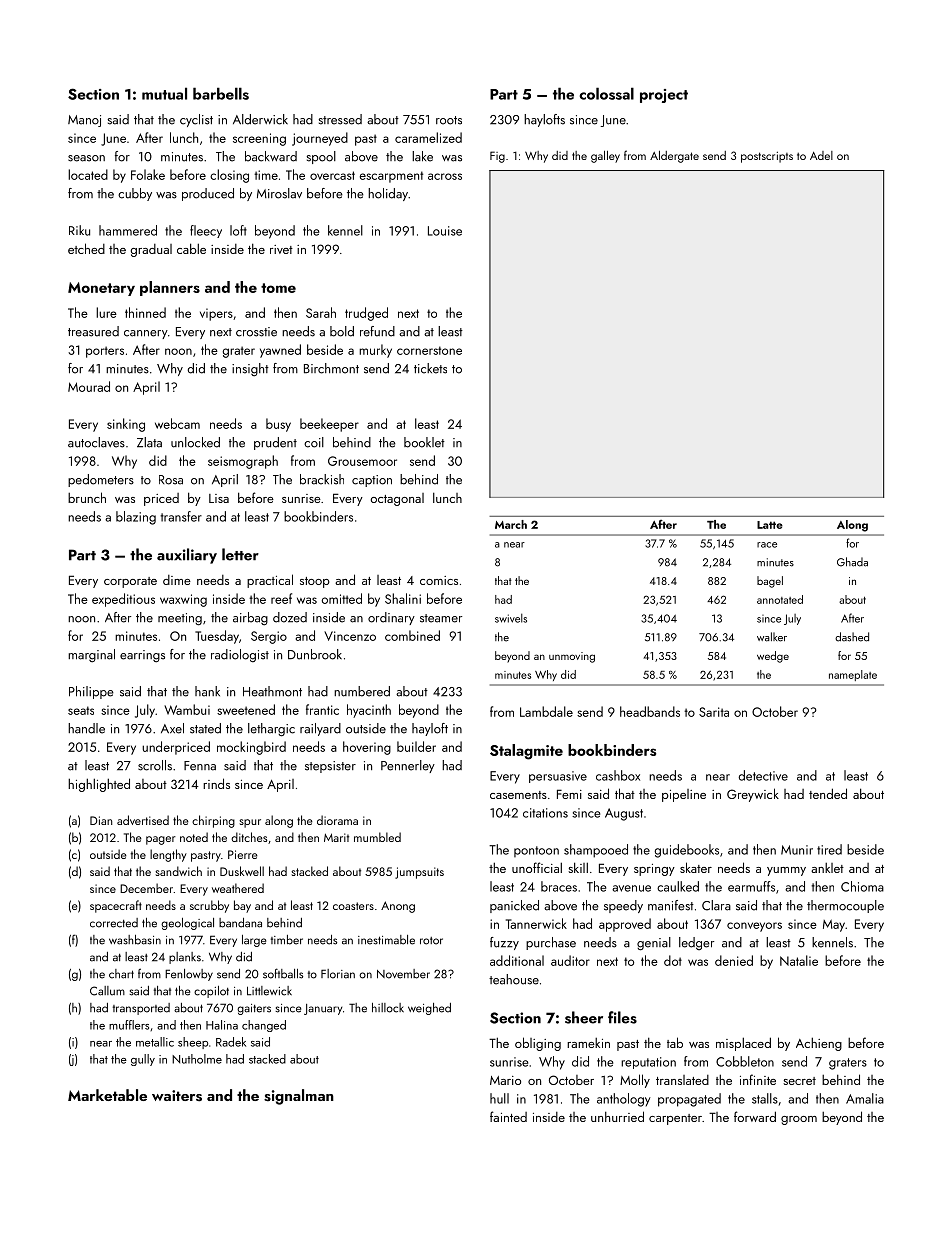 Image resolution: width=952 pixels, height=1233 pixels. What do you see at coordinates (605, 157) in the page?
I see `galley` at bounding box center [605, 157].
